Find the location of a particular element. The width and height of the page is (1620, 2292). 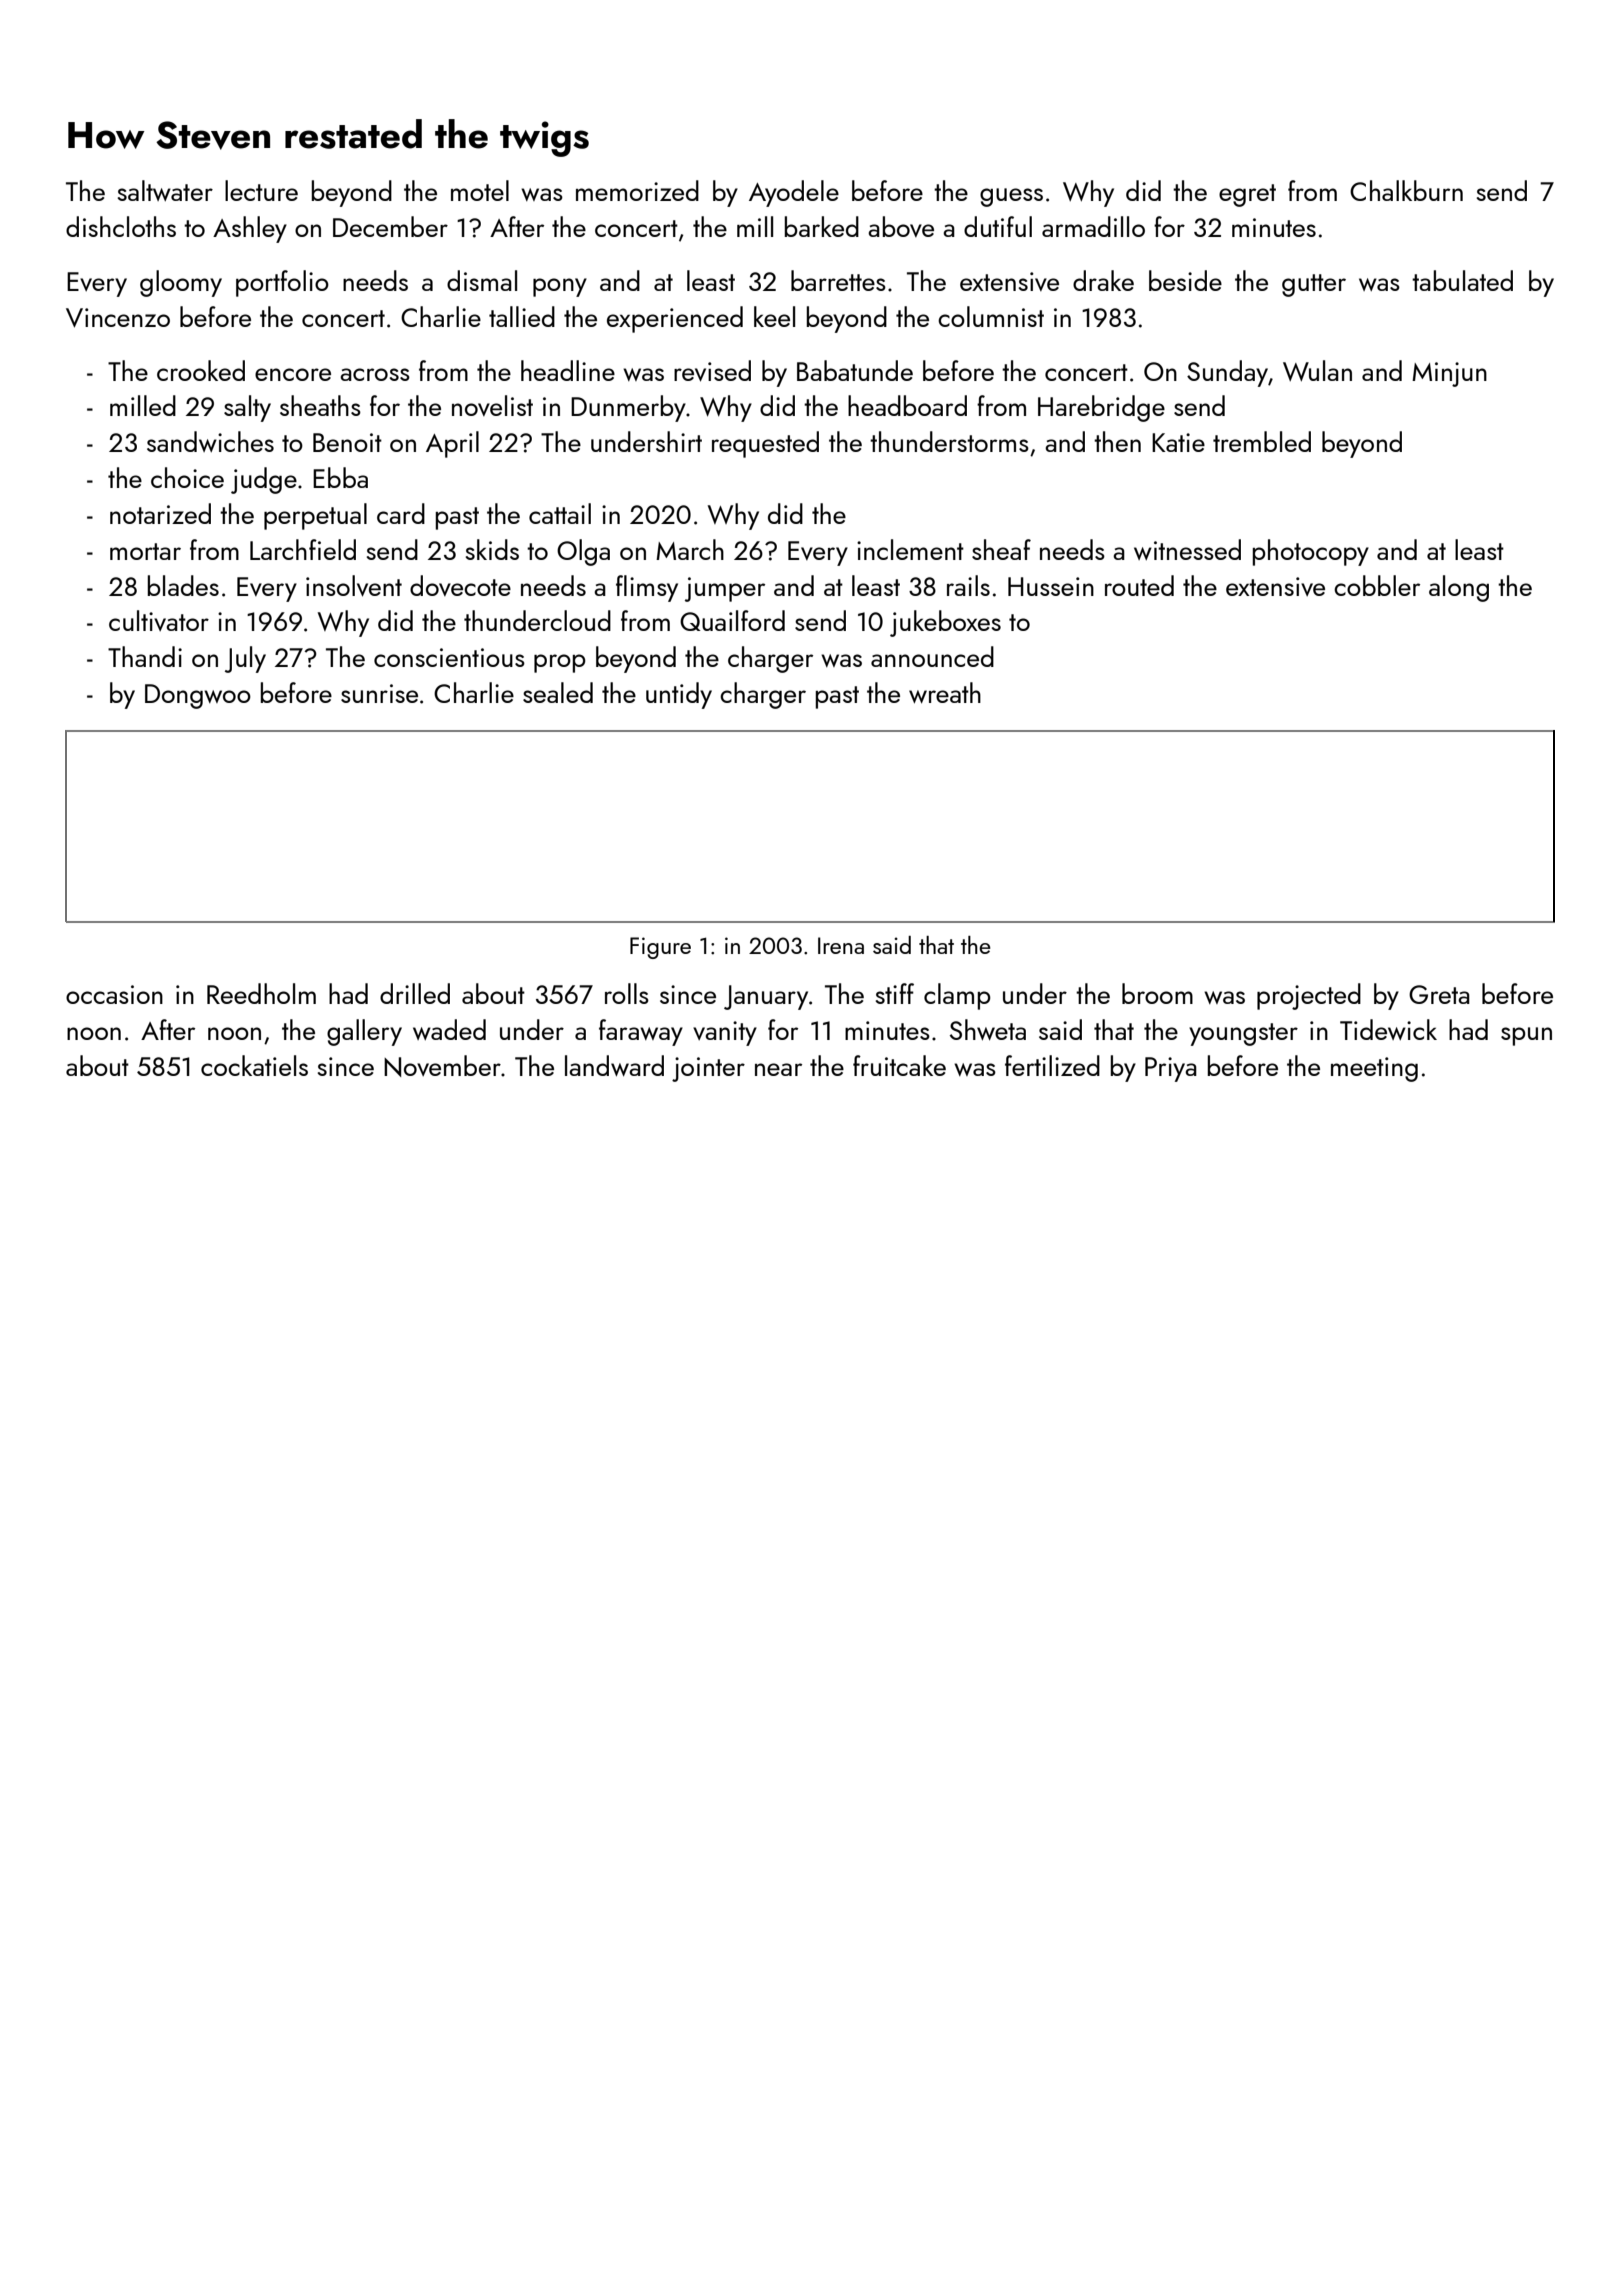

July is located at coordinates (245, 659).
